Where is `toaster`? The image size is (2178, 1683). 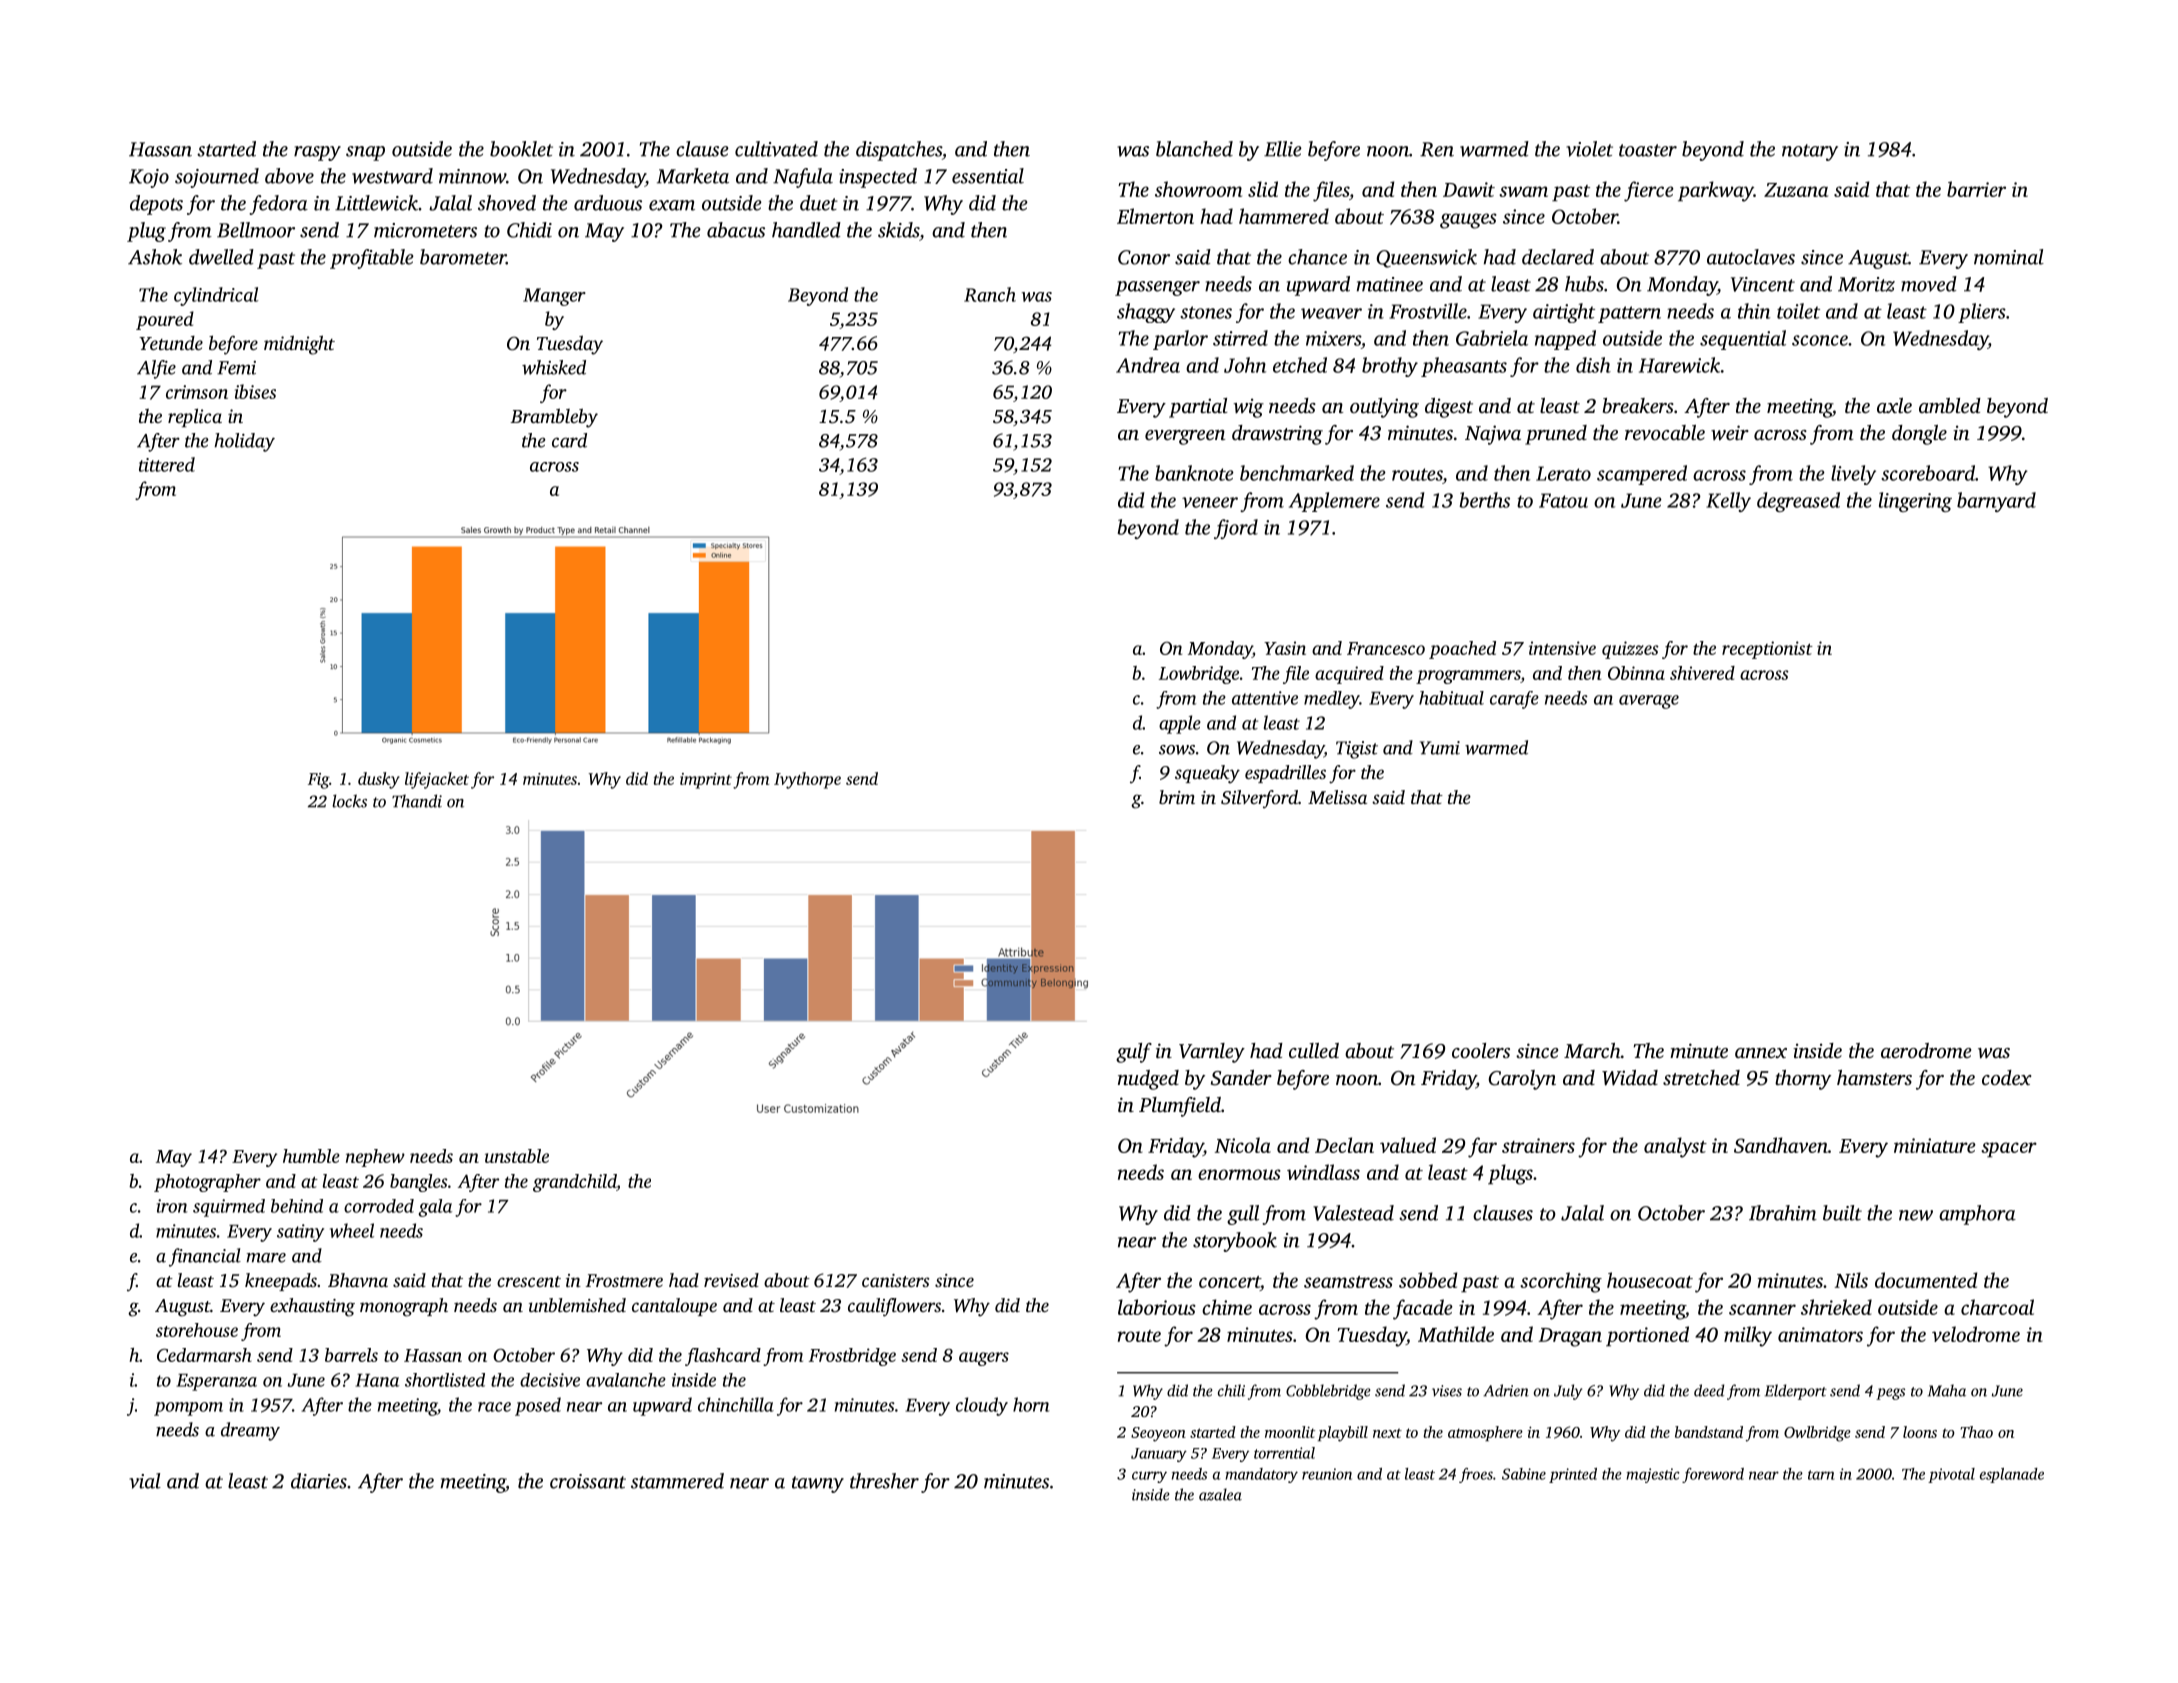
toaster is located at coordinates (1648, 150).
